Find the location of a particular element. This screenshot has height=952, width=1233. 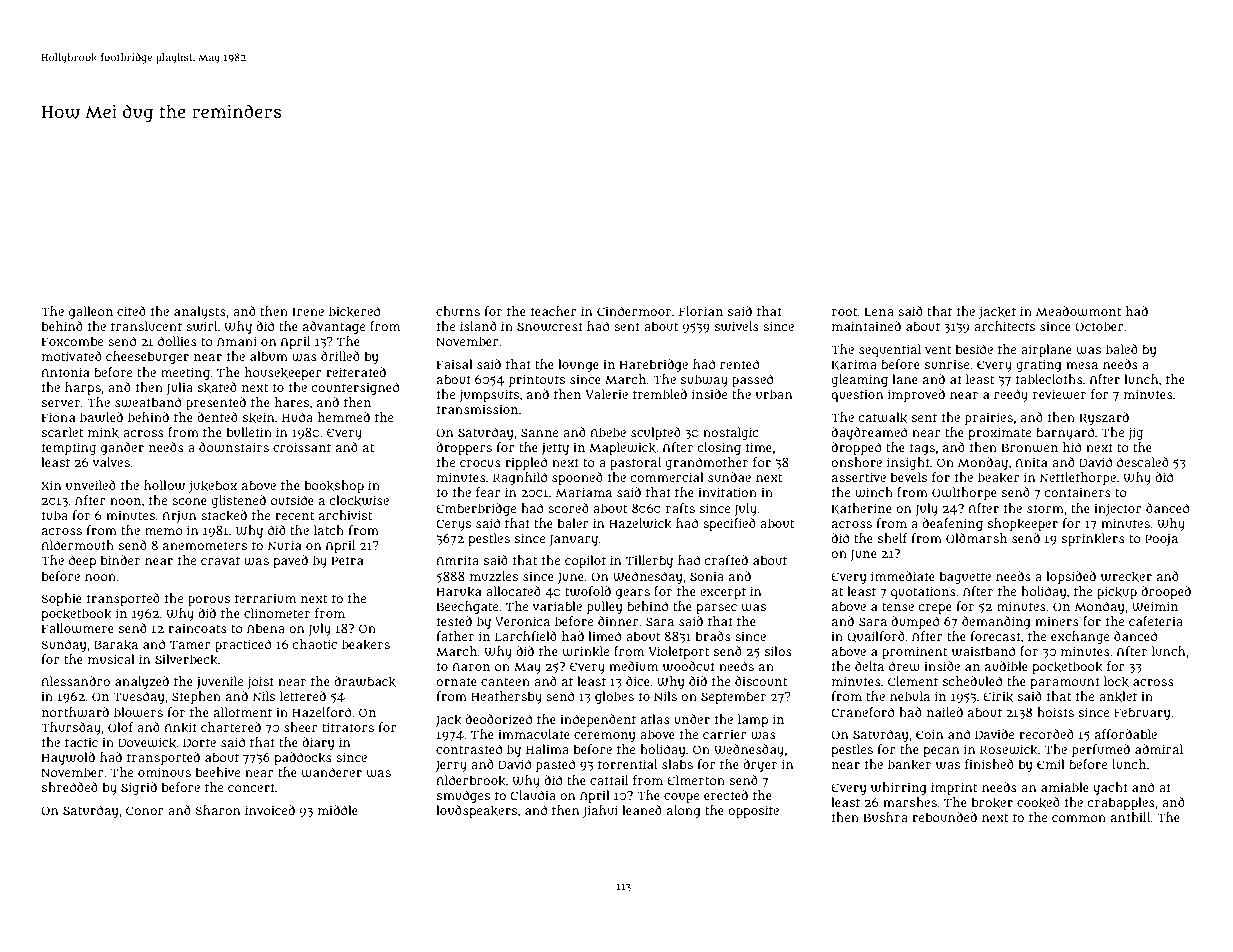

invoiced is located at coordinates (270, 810).
